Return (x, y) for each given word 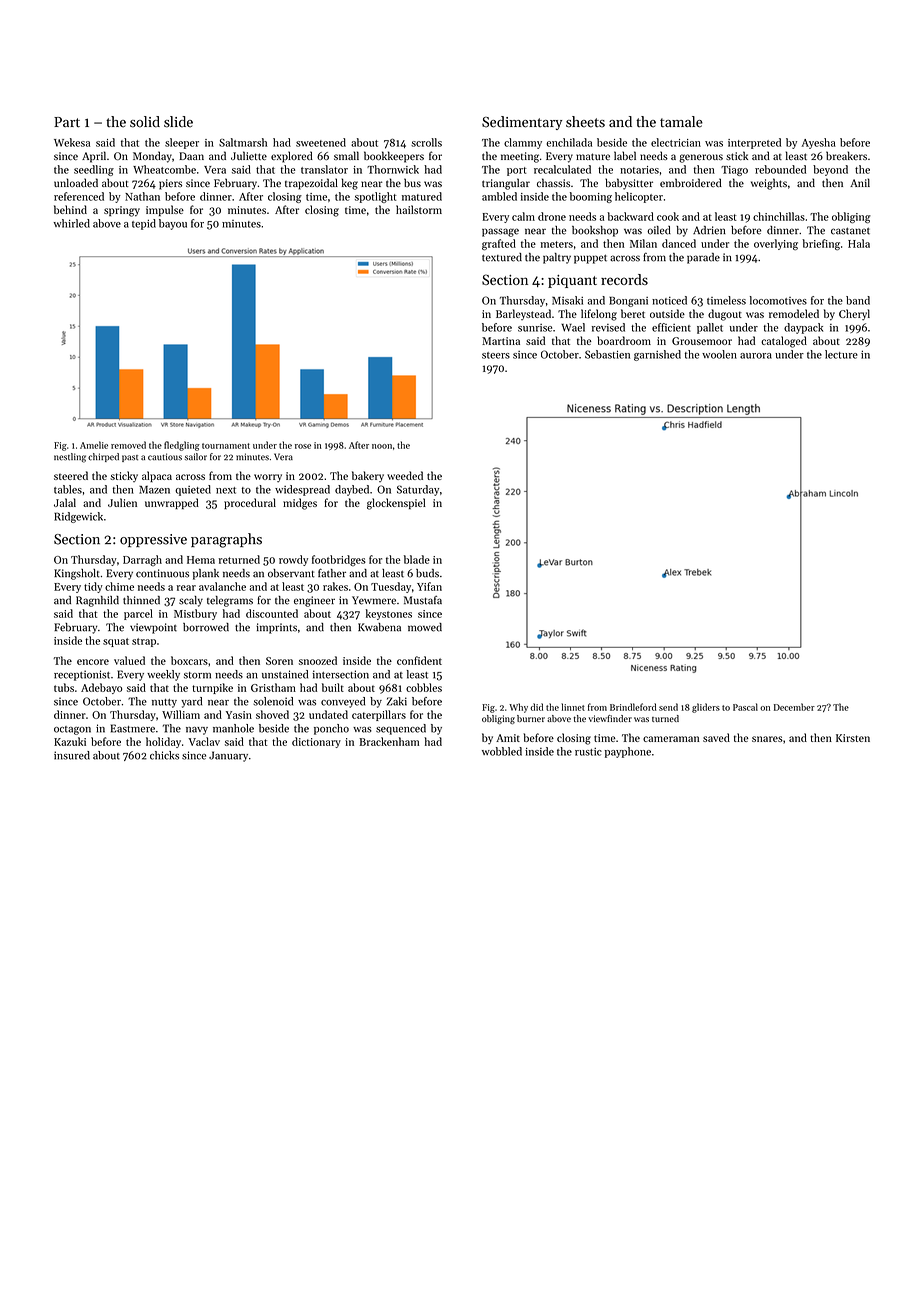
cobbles (424, 687)
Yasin (239, 715)
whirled (71, 223)
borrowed (206, 627)
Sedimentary (522, 123)
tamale (681, 122)
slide (178, 122)
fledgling (182, 446)
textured (502, 257)
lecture (841, 354)
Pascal (745, 707)
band (858, 300)
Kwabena (379, 627)
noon (382, 446)
